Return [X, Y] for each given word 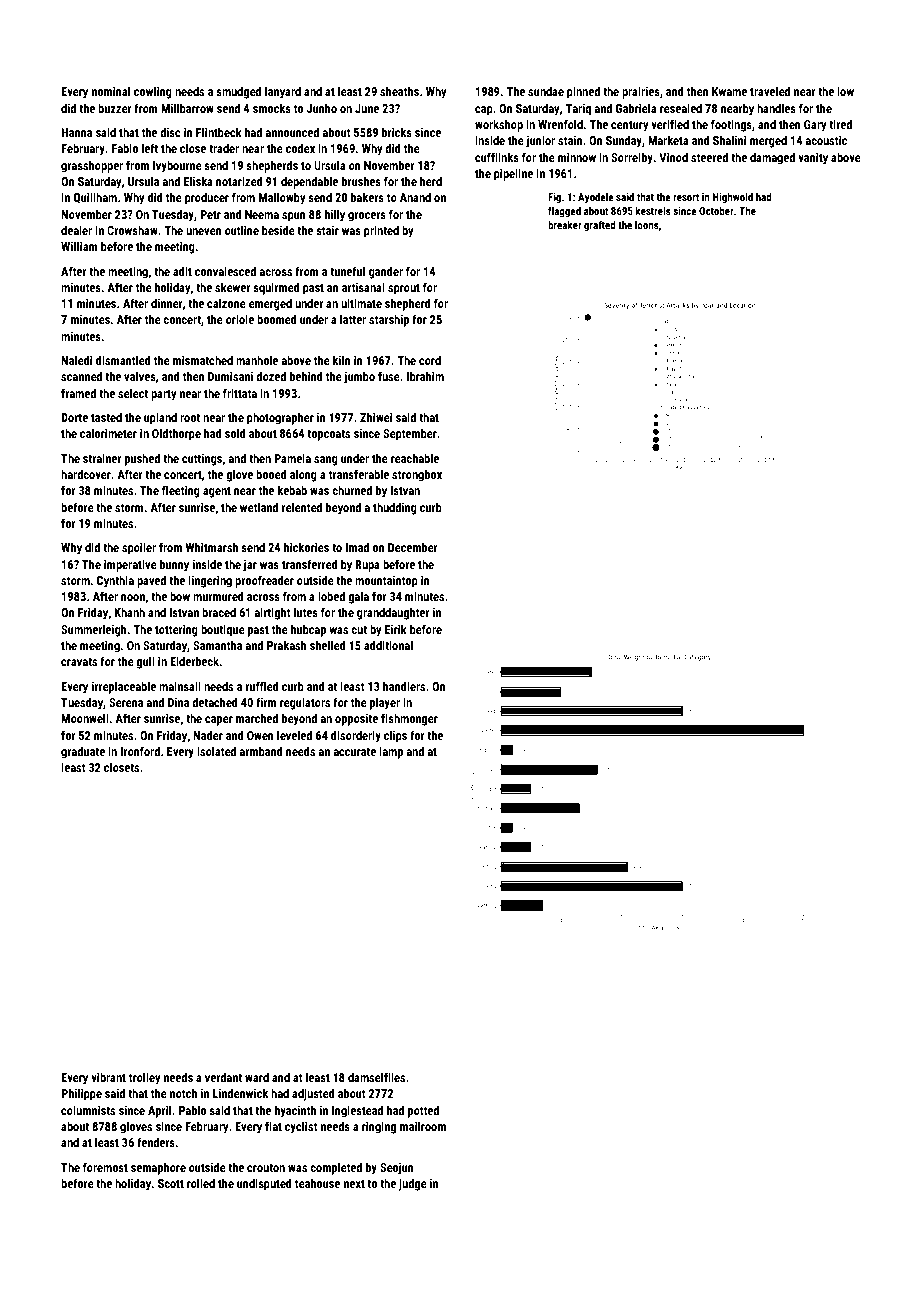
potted [423, 1111]
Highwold [733, 198]
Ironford [140, 751]
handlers [404, 686]
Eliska [198, 181]
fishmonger [409, 719]
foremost [105, 1167]
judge [412, 1184]
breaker [565, 225]
